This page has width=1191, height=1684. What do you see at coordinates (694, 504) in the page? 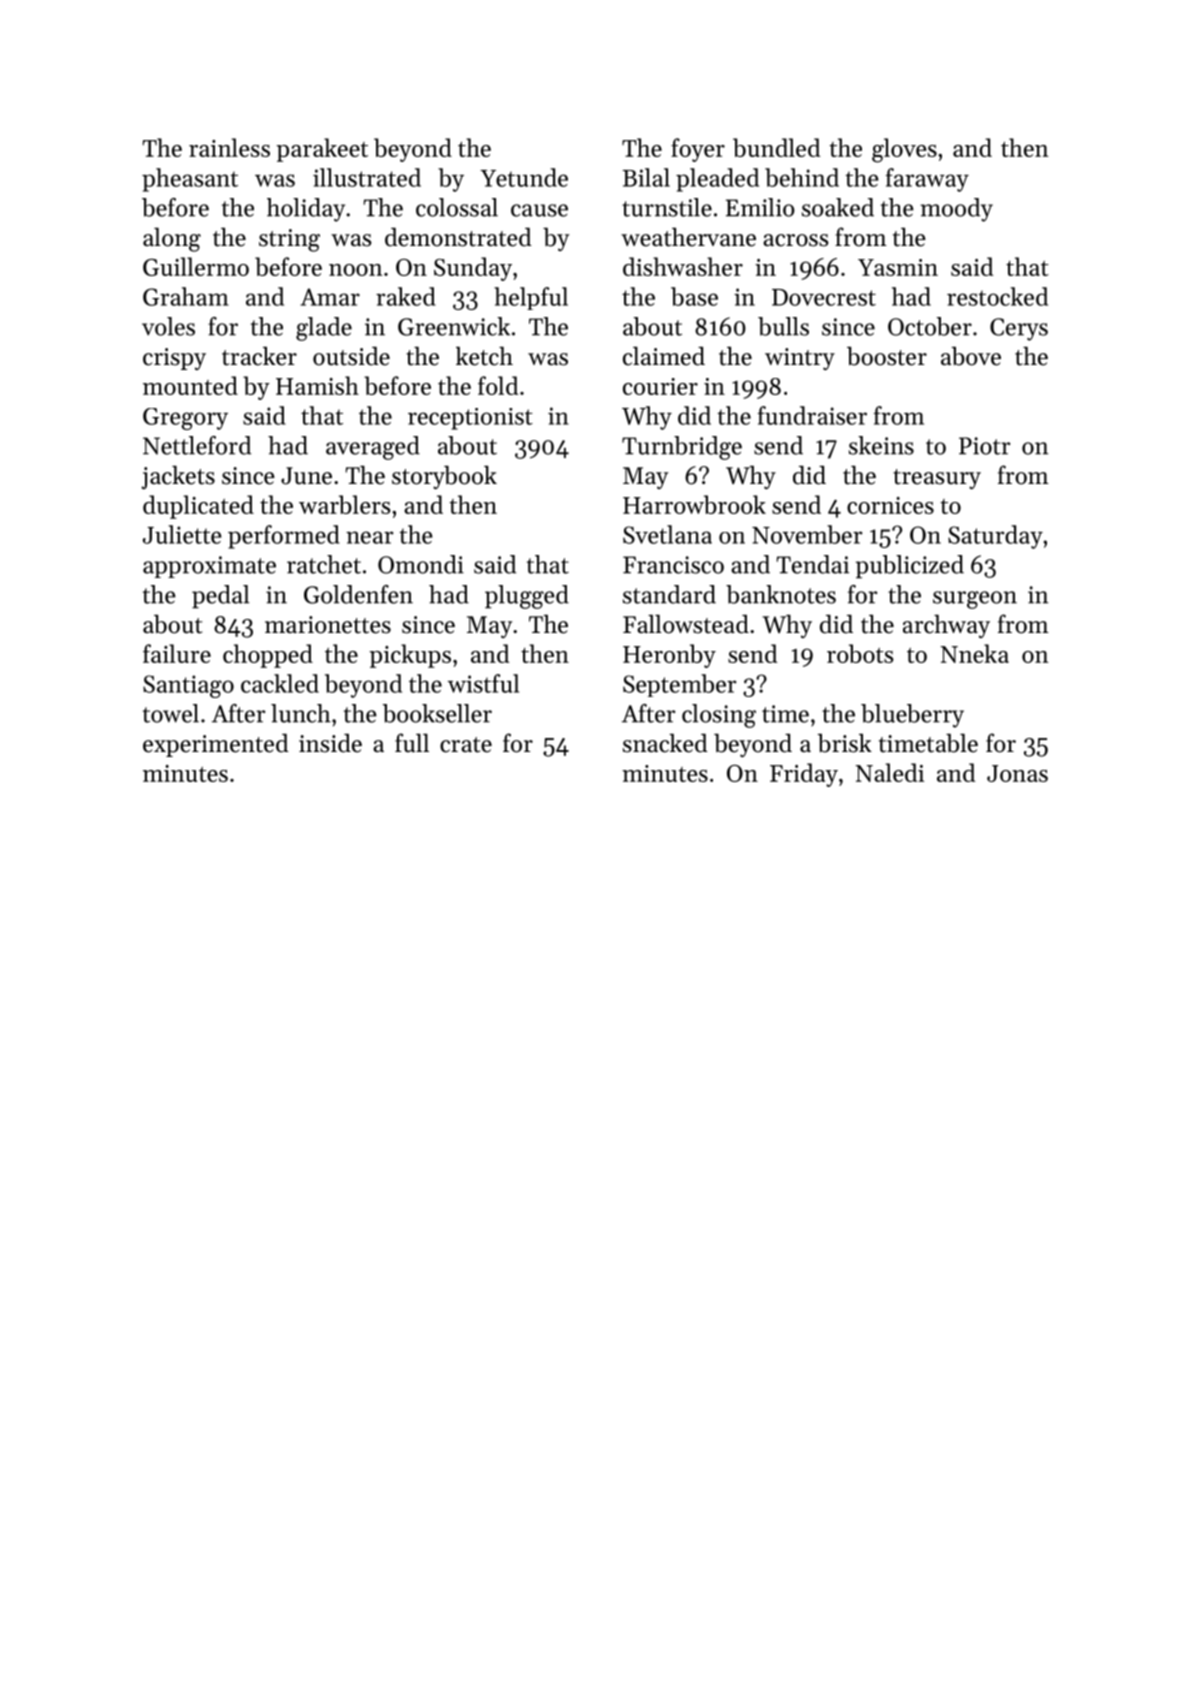
I see `Harrowbrook` at bounding box center [694, 504].
